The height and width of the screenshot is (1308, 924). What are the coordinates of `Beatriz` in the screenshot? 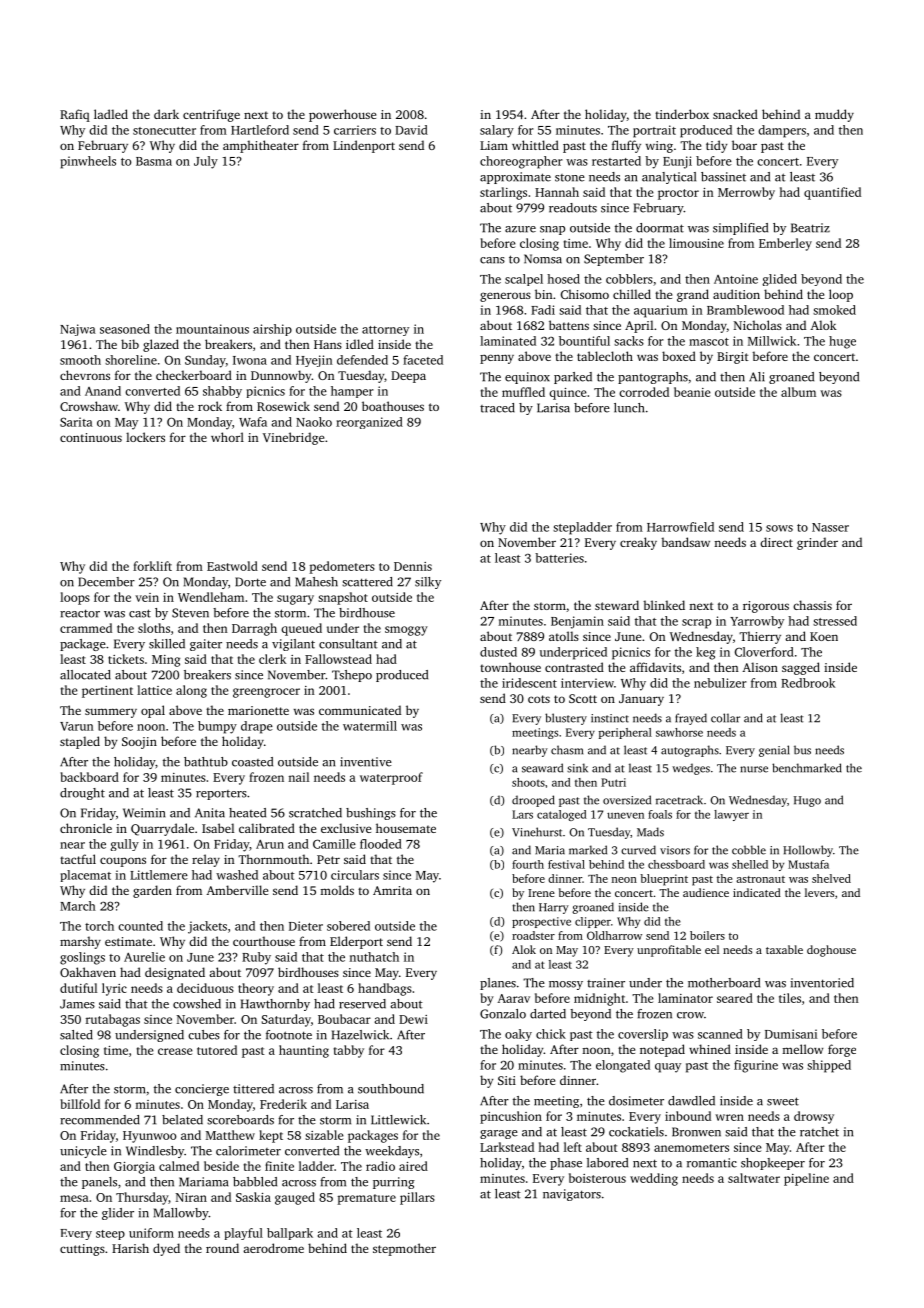 It's located at (810, 228).
